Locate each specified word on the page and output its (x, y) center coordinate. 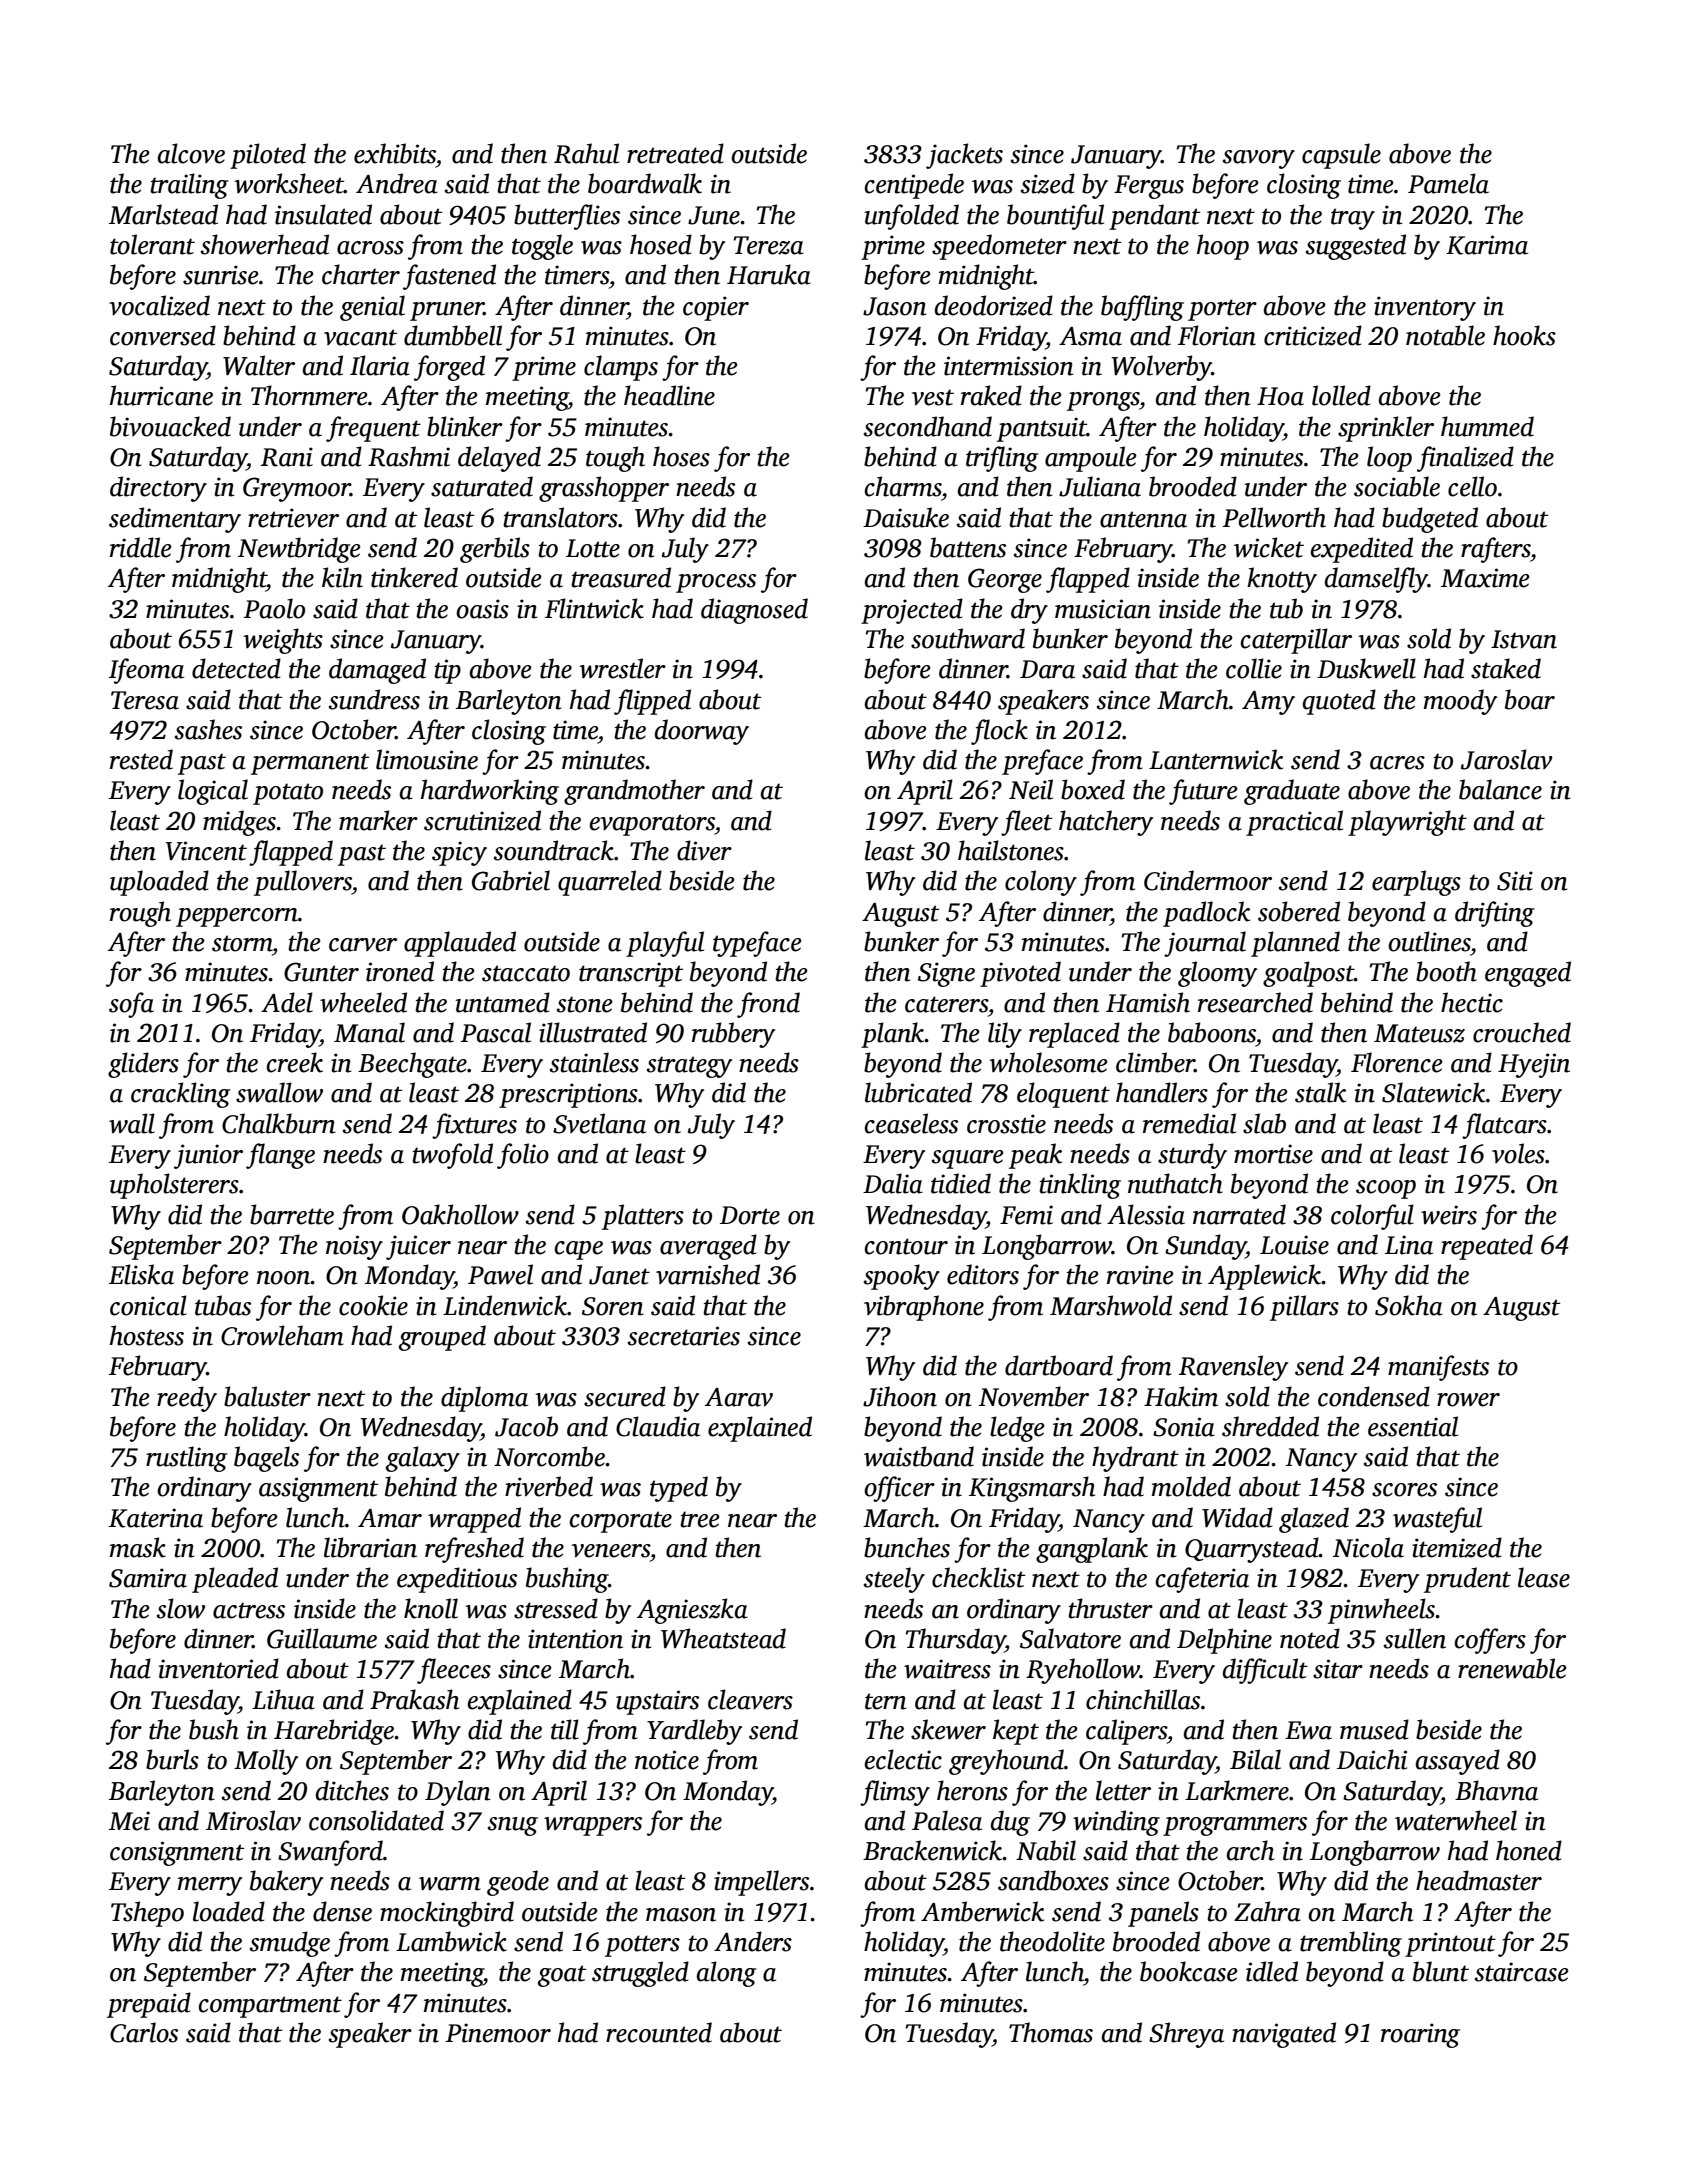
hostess (147, 1335)
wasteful (1437, 1520)
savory (1259, 159)
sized (1048, 183)
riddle (141, 547)
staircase (1522, 1972)
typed (679, 1489)
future (1203, 792)
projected (912, 611)
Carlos (144, 2032)
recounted (659, 2032)
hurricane (161, 395)
